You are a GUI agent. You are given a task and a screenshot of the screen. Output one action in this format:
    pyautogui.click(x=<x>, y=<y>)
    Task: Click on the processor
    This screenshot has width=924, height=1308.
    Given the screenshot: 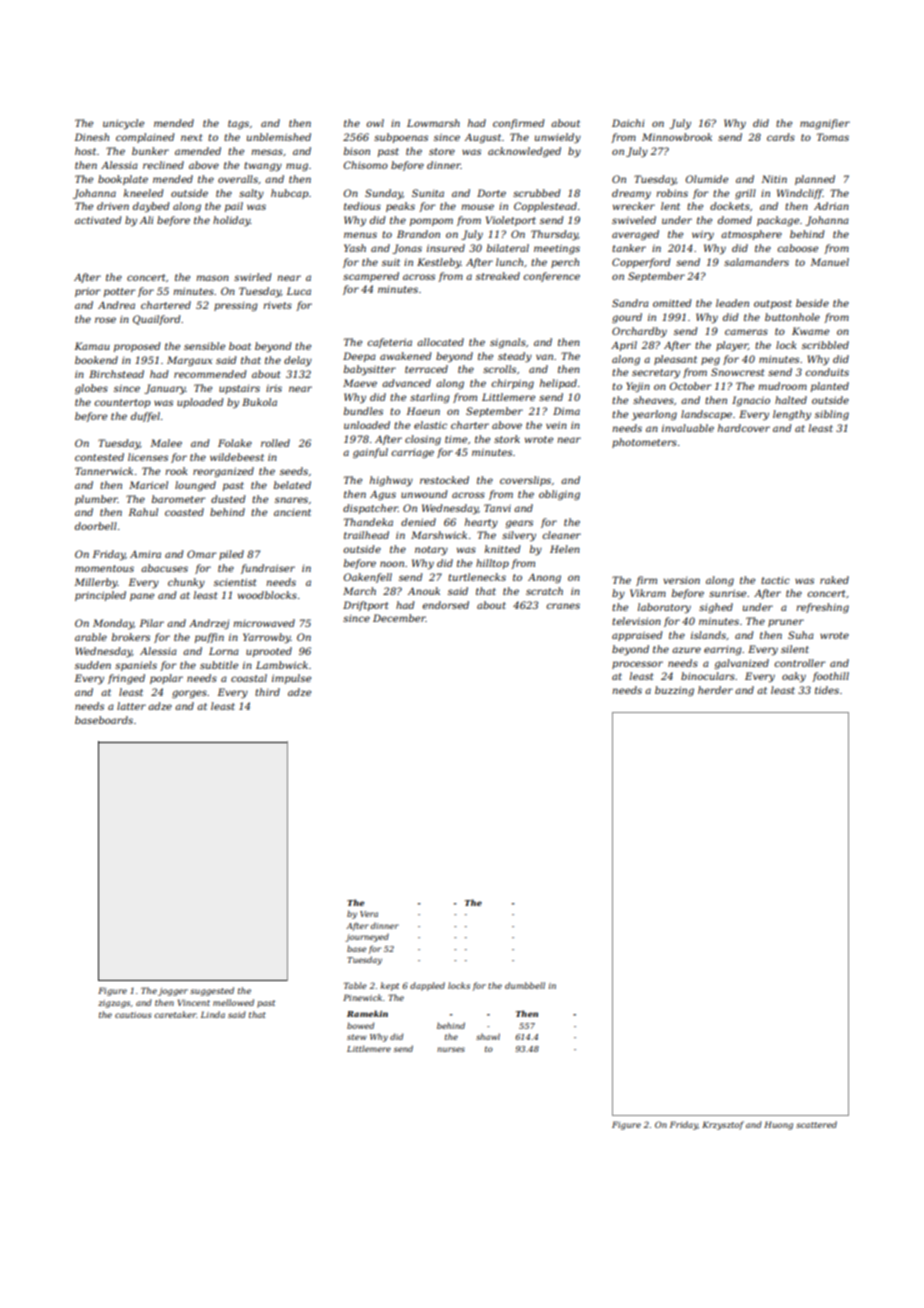 What is the action you would take?
    pyautogui.click(x=637, y=665)
